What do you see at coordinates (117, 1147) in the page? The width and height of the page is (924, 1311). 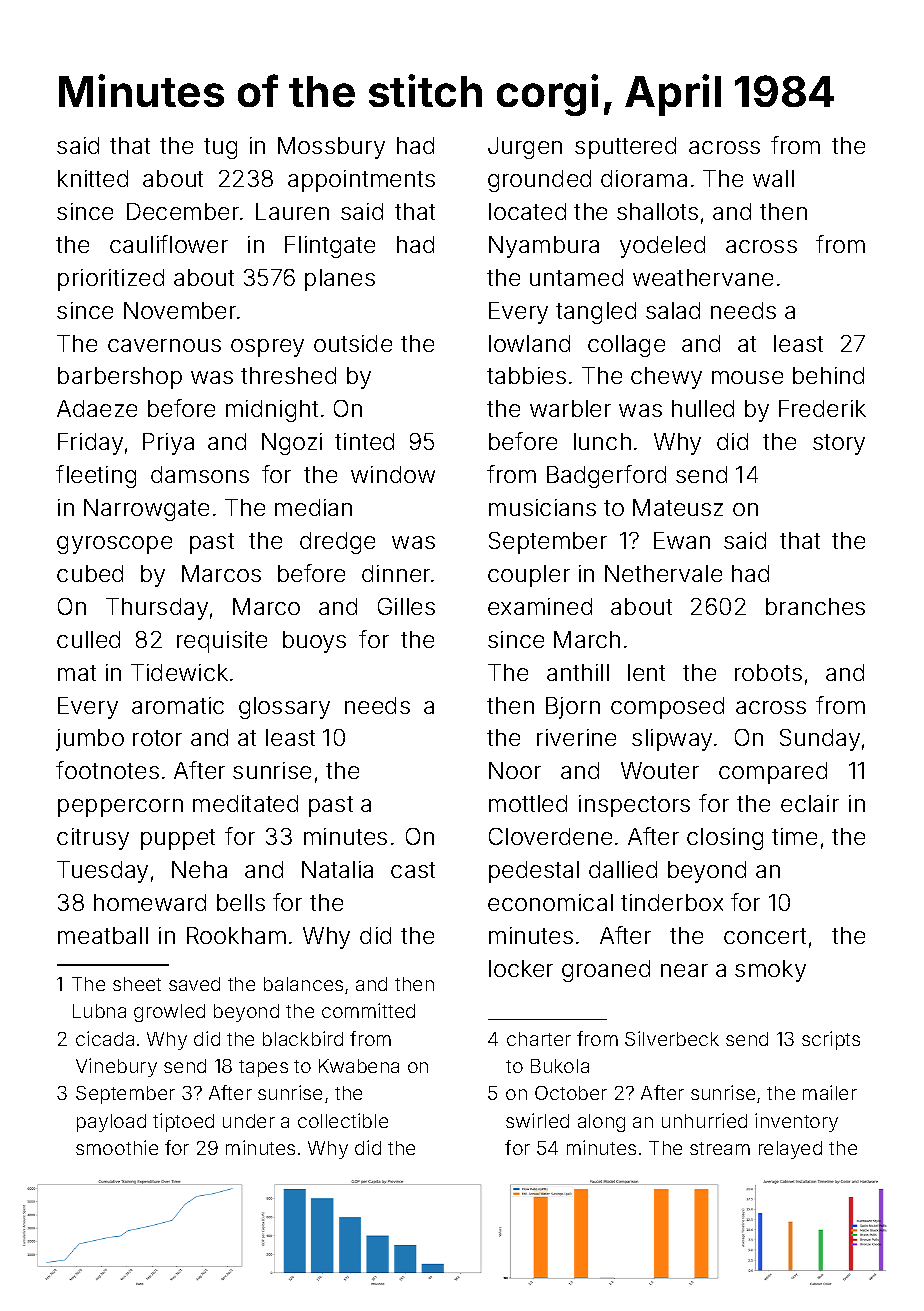 I see `smoothie` at bounding box center [117, 1147].
